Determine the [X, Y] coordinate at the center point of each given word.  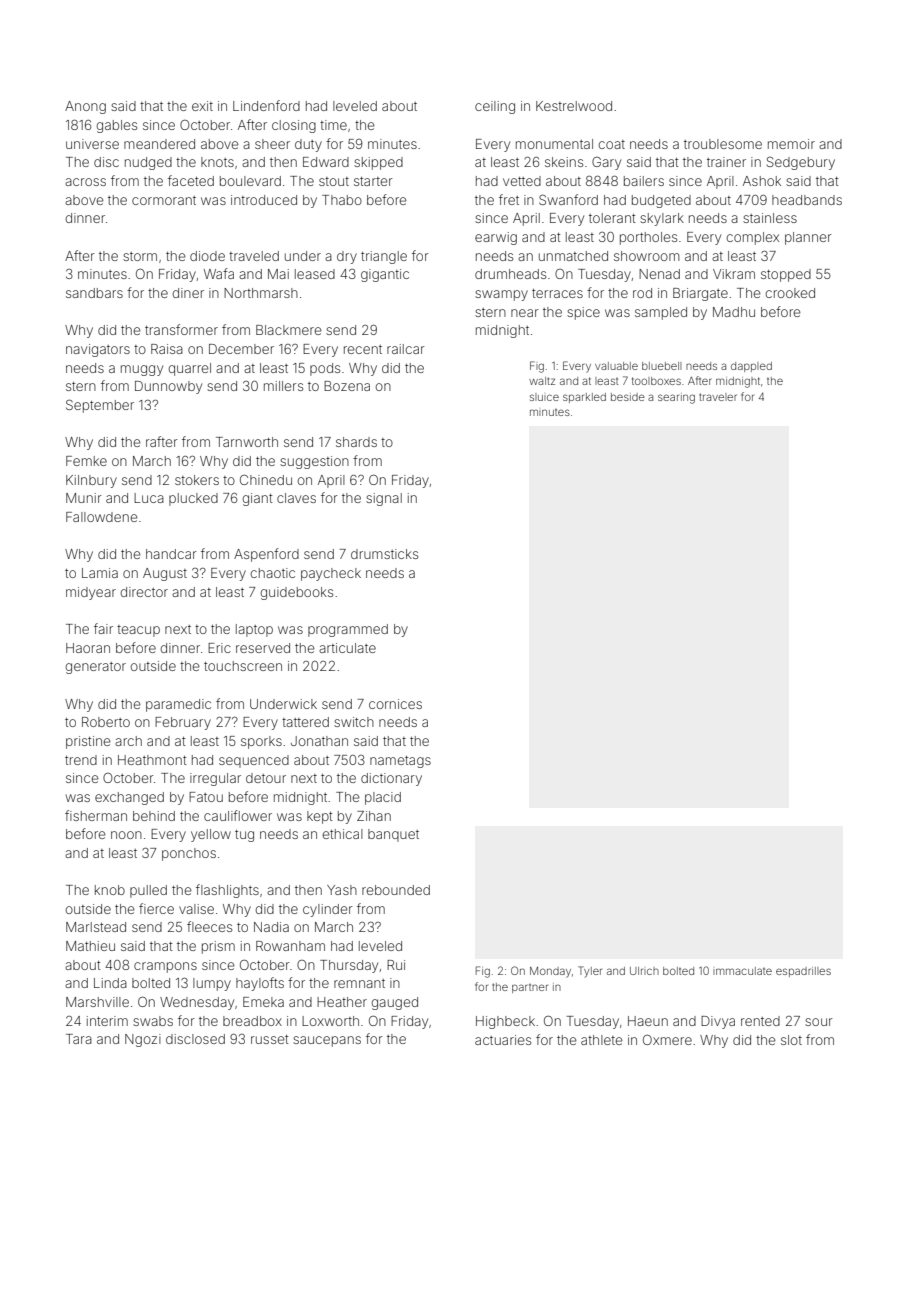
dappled [751, 367]
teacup [138, 631]
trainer [726, 162]
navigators [98, 350]
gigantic [385, 275]
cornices [395, 704]
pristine [88, 742]
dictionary [391, 779]
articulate [347, 648]
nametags [400, 762]
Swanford [568, 199]
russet [270, 1039]
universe [92, 144]
